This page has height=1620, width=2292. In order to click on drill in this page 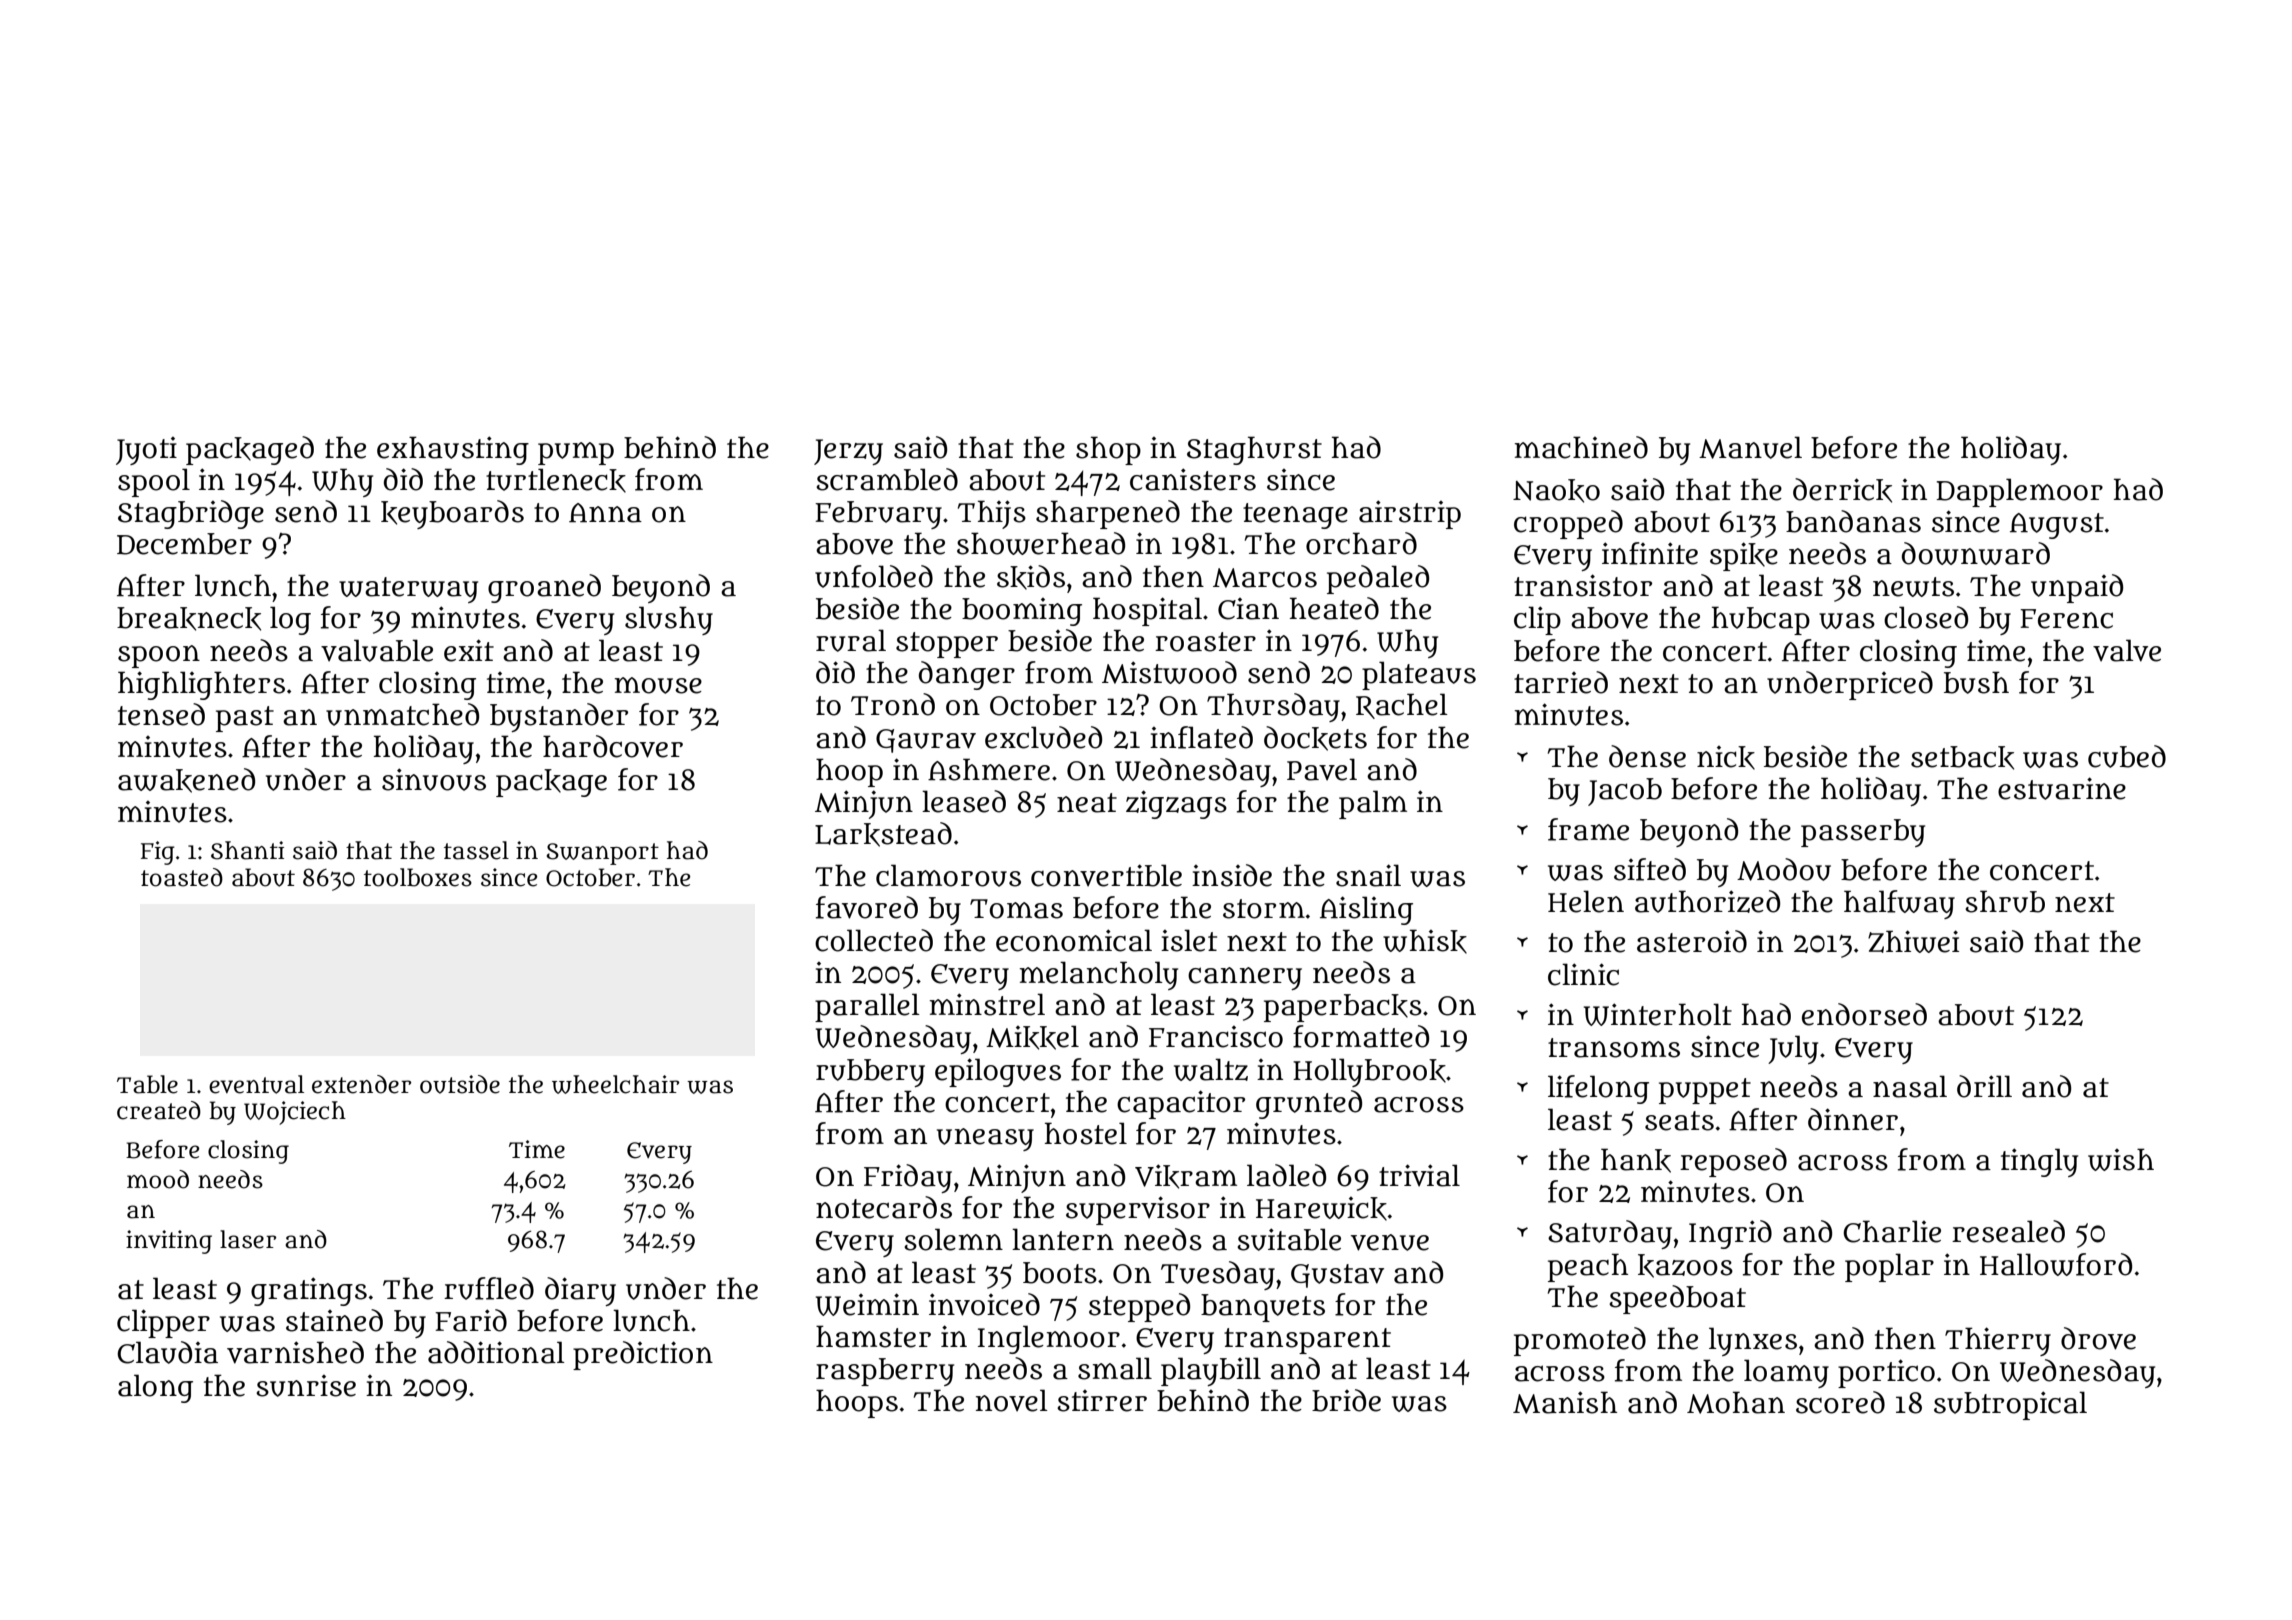, I will do `click(1984, 1086)`.
